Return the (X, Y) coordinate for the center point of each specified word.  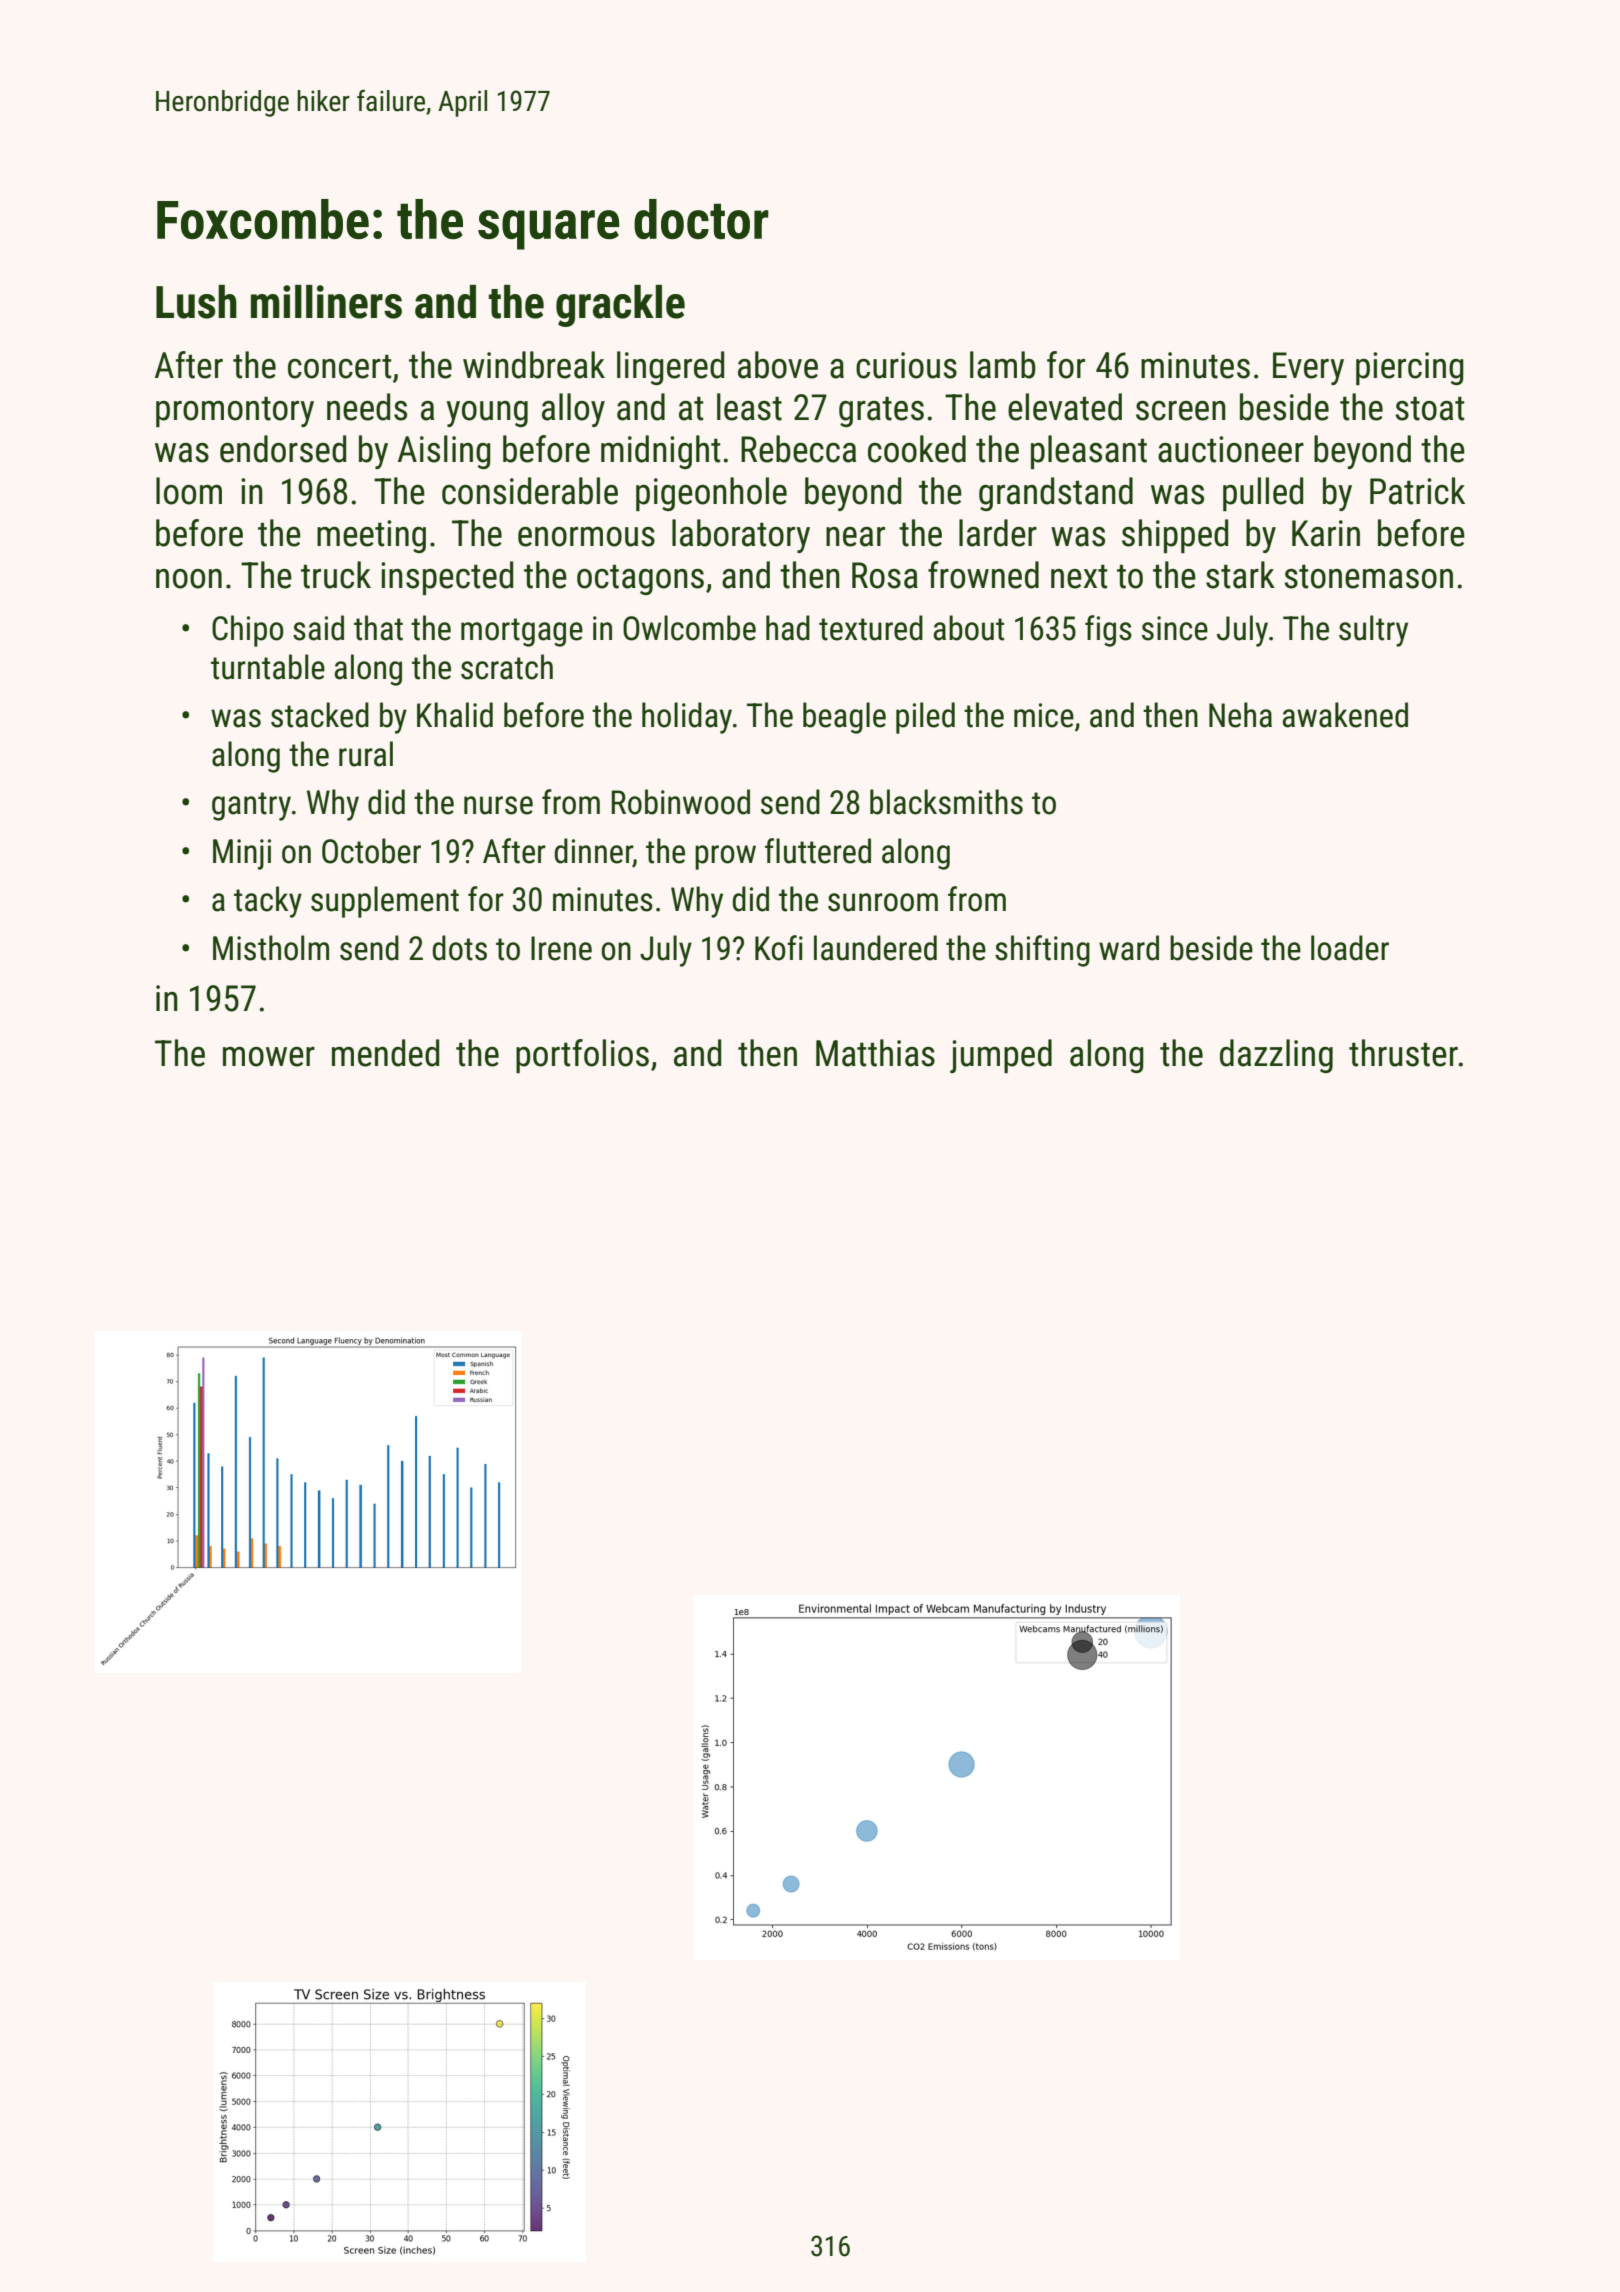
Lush (196, 302)
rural (366, 754)
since (1175, 628)
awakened (1345, 715)
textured (871, 628)
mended (385, 1053)
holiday (687, 718)
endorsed (283, 449)
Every (1308, 368)
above (778, 365)
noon (189, 579)
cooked (917, 449)
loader (1350, 948)
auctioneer (1231, 449)
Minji (242, 854)
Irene (561, 948)
